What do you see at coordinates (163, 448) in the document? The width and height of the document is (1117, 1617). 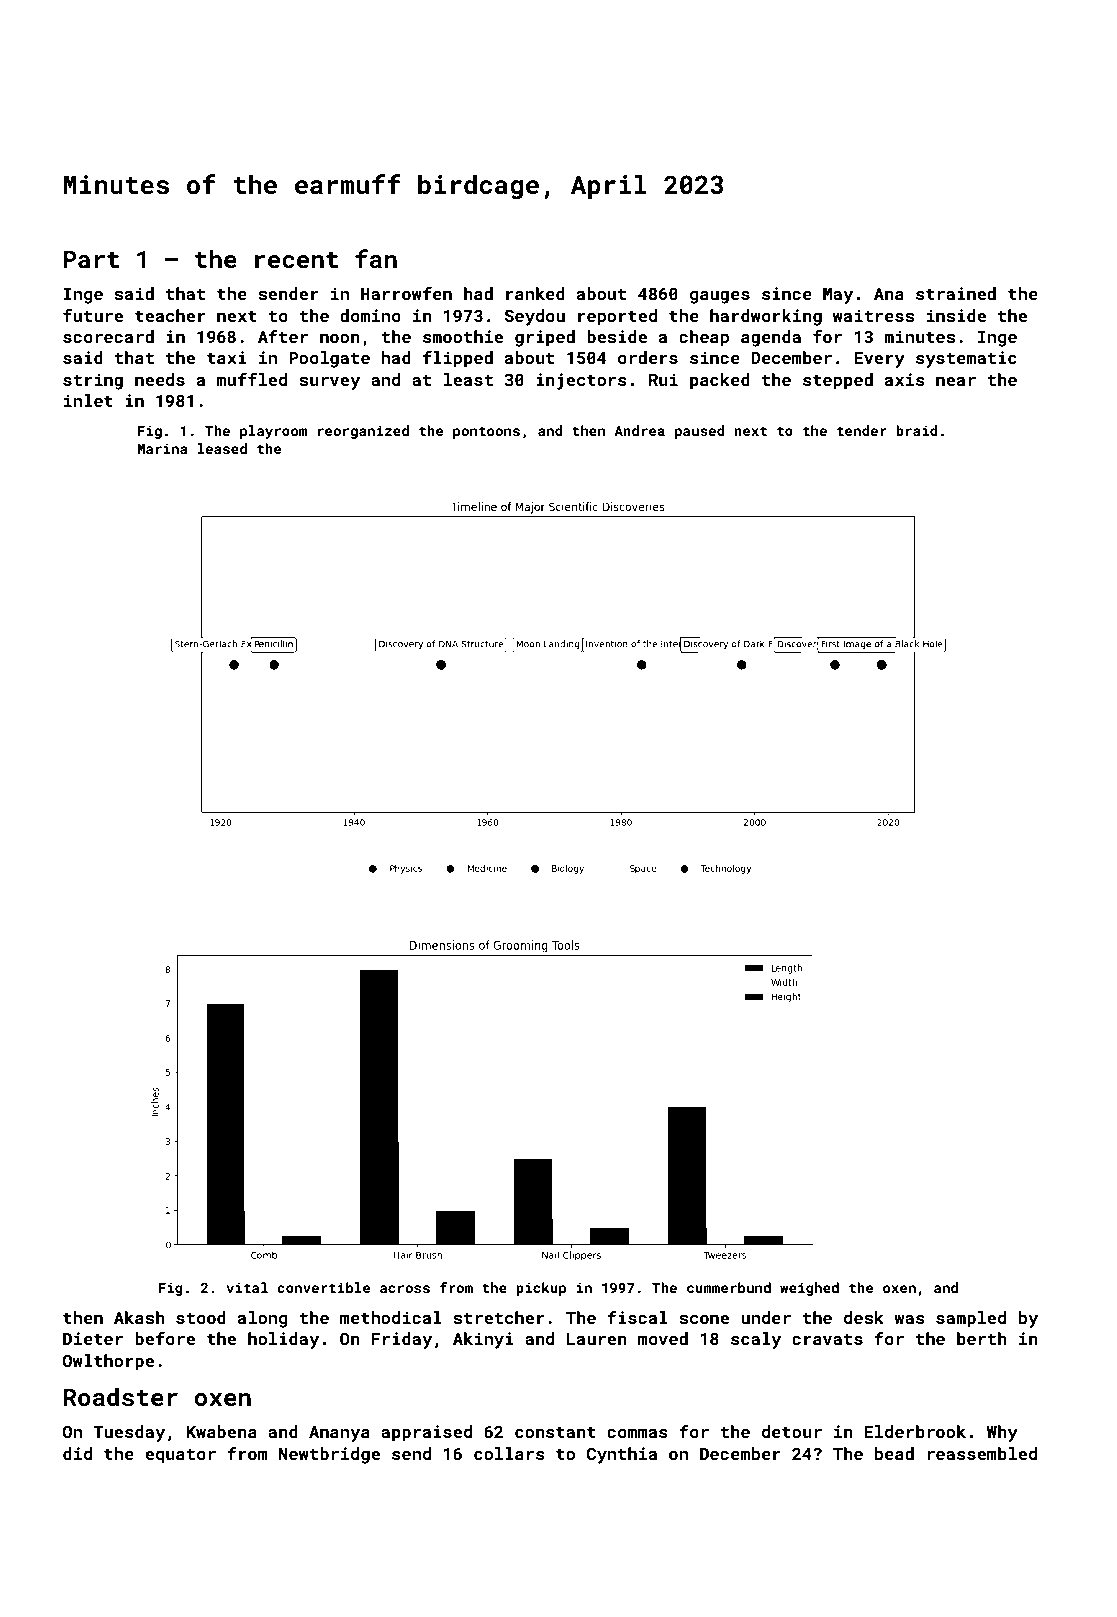 I see `Marina` at bounding box center [163, 448].
